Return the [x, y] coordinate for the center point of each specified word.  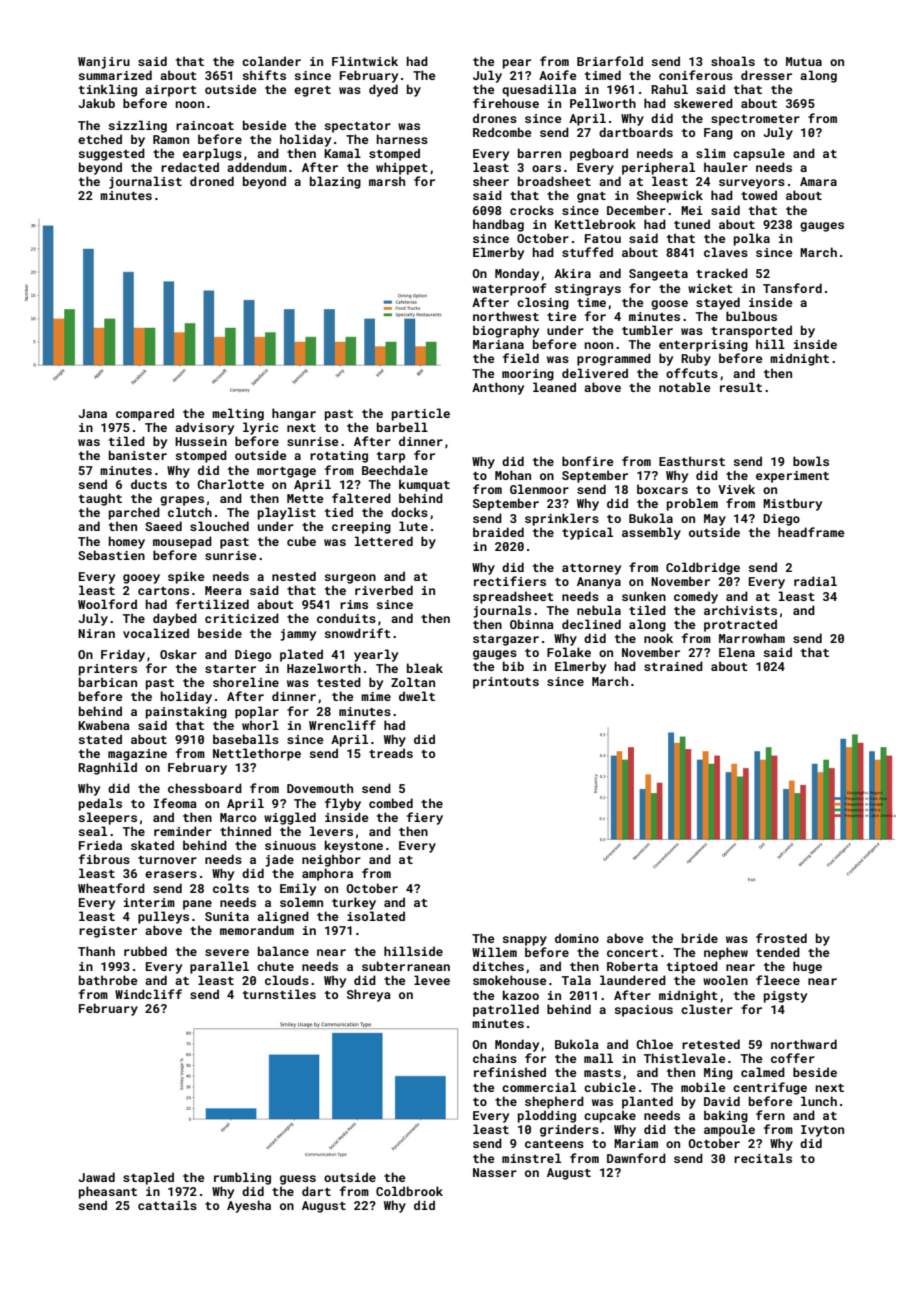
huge [807, 967]
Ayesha [249, 1206]
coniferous [696, 75]
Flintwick [365, 61]
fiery [425, 818]
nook [658, 638]
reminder [183, 831]
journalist [145, 182]
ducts [149, 484]
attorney [591, 569]
